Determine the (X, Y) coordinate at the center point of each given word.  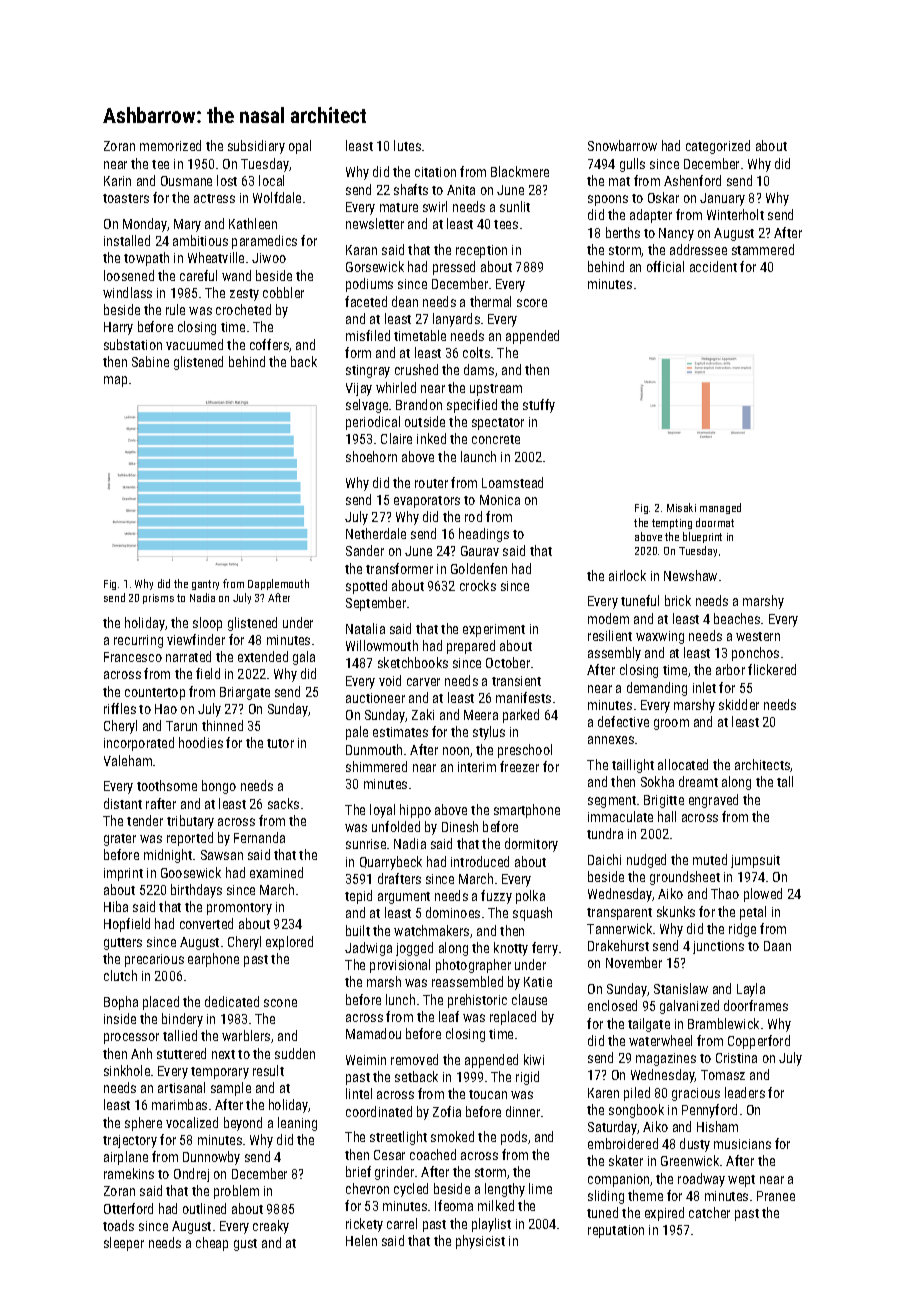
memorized (170, 145)
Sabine (150, 361)
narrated (188, 656)
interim (477, 767)
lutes (407, 145)
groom (671, 724)
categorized (718, 147)
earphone (213, 960)
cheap (212, 1244)
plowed (763, 895)
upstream (496, 390)
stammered (763, 249)
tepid (358, 897)
